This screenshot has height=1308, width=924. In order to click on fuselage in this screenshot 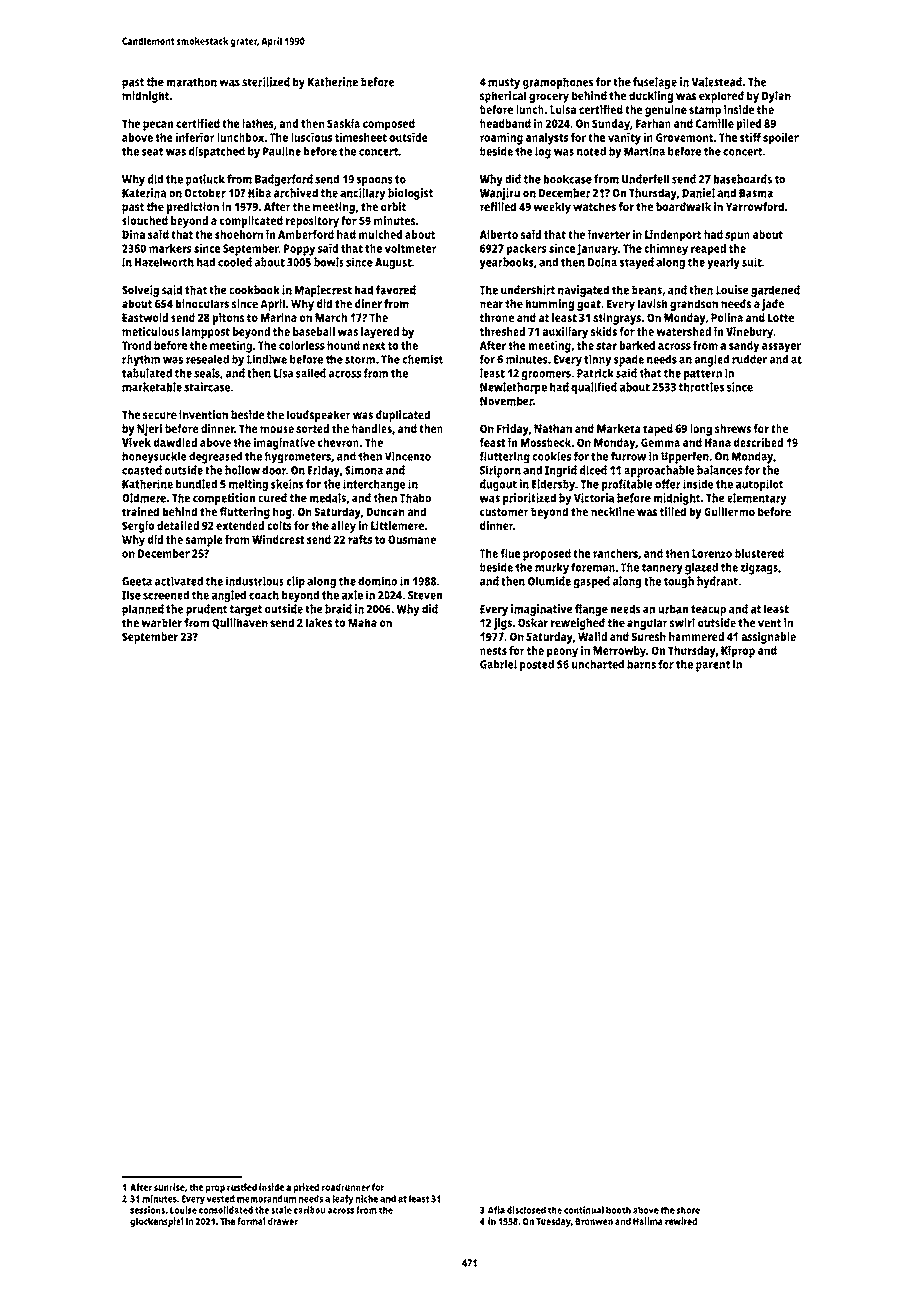, I will do `click(655, 83)`.
